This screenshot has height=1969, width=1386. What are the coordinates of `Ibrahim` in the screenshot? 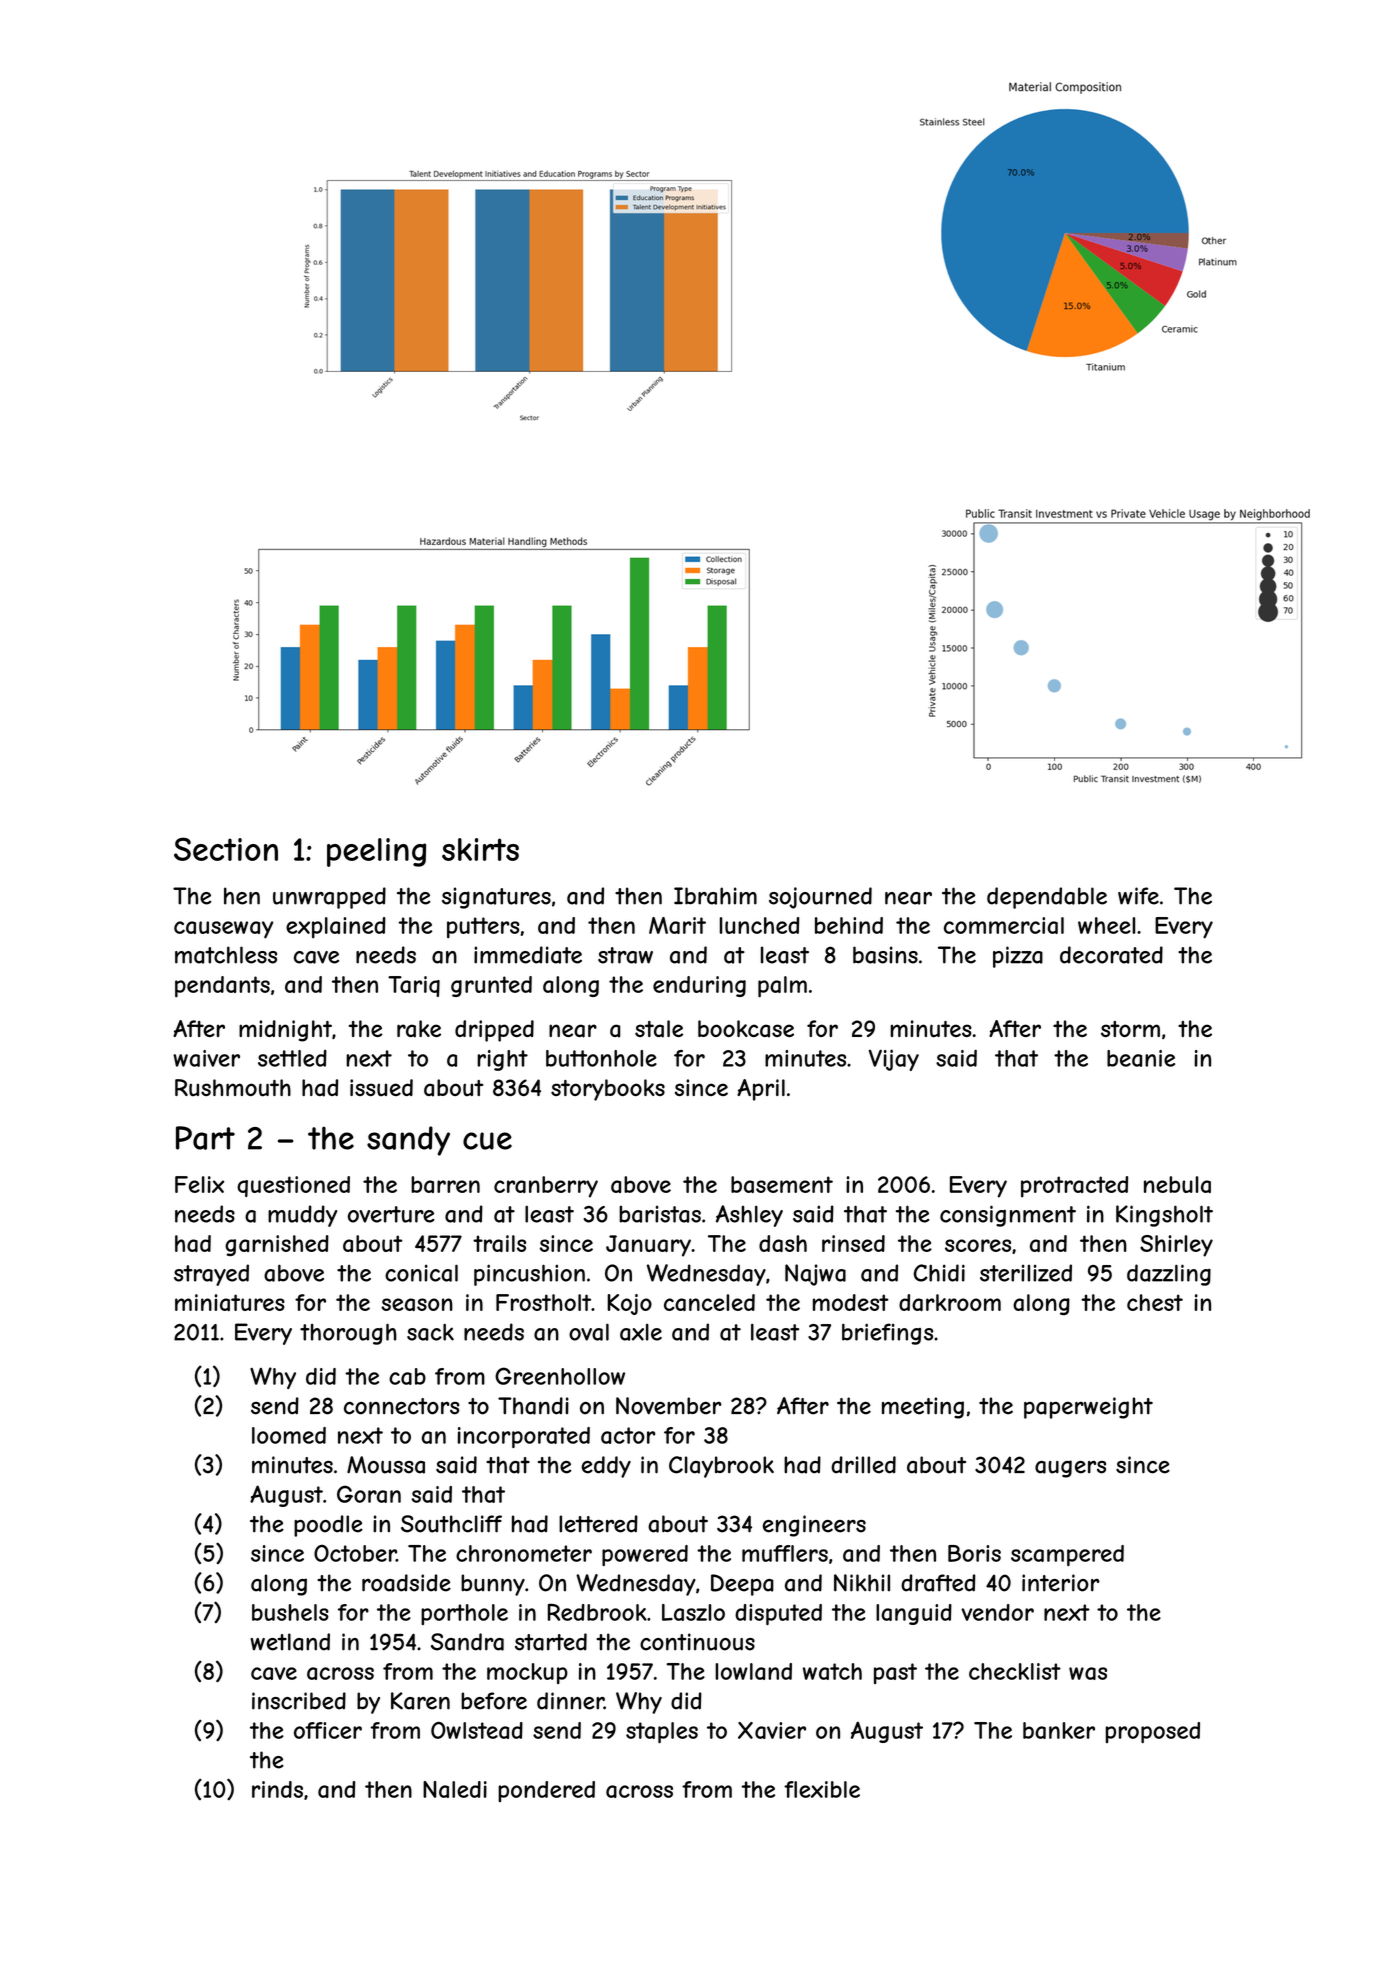 It's located at (715, 896).
